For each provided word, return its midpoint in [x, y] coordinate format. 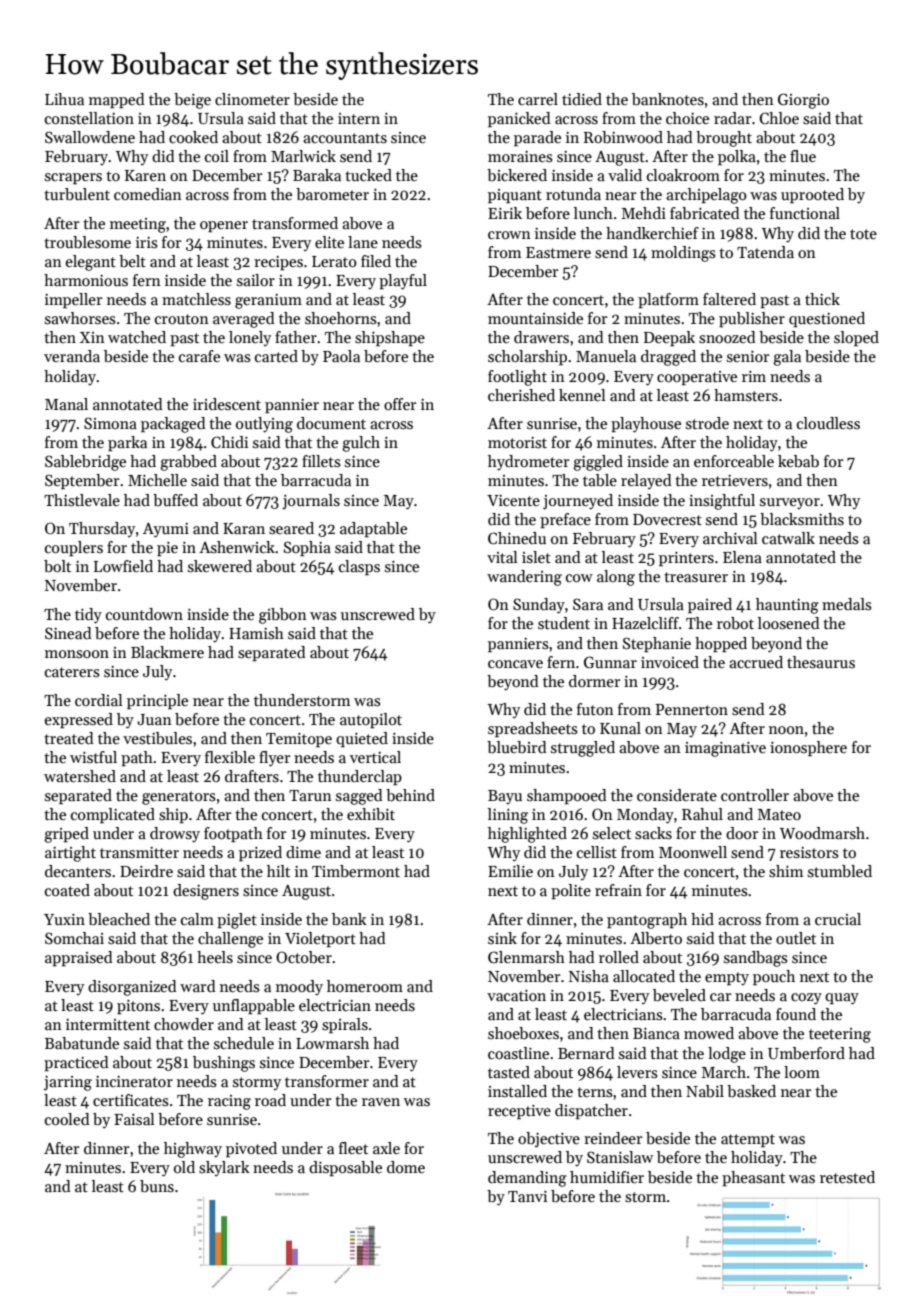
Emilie [510, 871]
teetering [840, 1035]
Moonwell [693, 852]
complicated [113, 815]
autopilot [371, 720]
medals [847, 604]
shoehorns [341, 318]
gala [787, 358]
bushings [224, 1064]
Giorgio [803, 101]
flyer [275, 759]
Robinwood [623, 137]
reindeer [613, 1138]
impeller [74, 300]
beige [192, 101]
